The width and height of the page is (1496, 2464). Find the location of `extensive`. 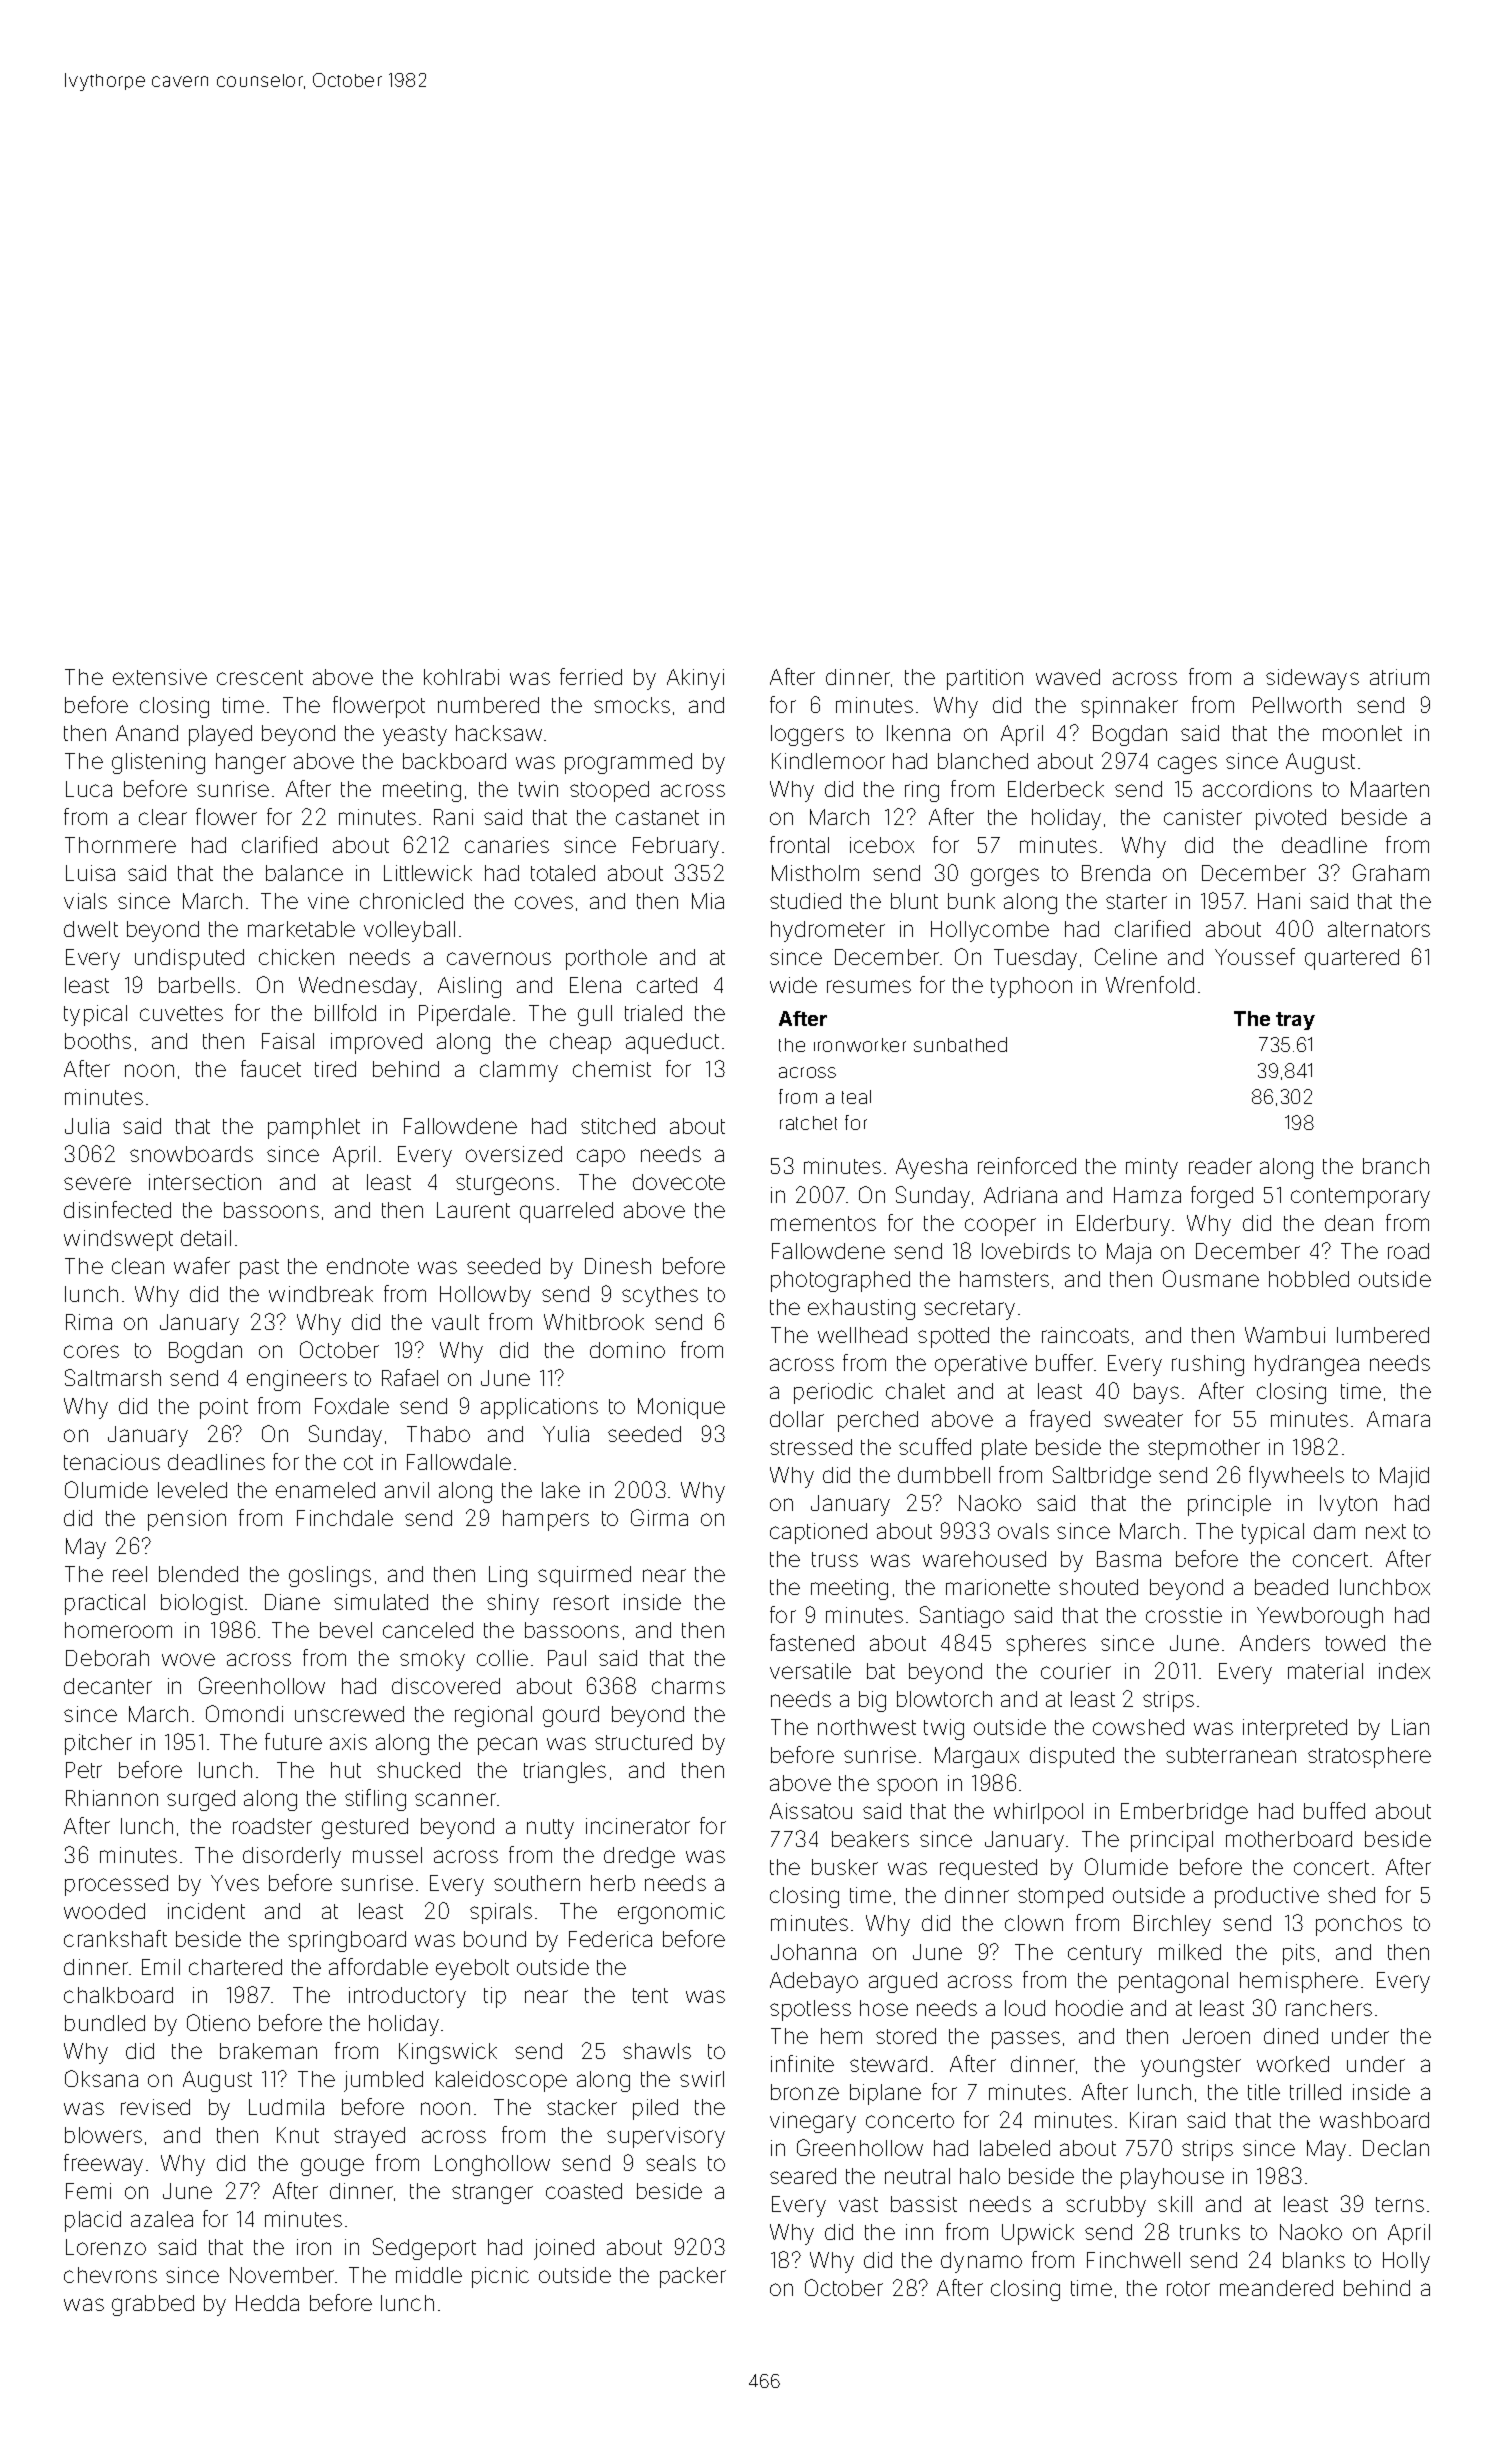

extensive is located at coordinates (160, 677).
